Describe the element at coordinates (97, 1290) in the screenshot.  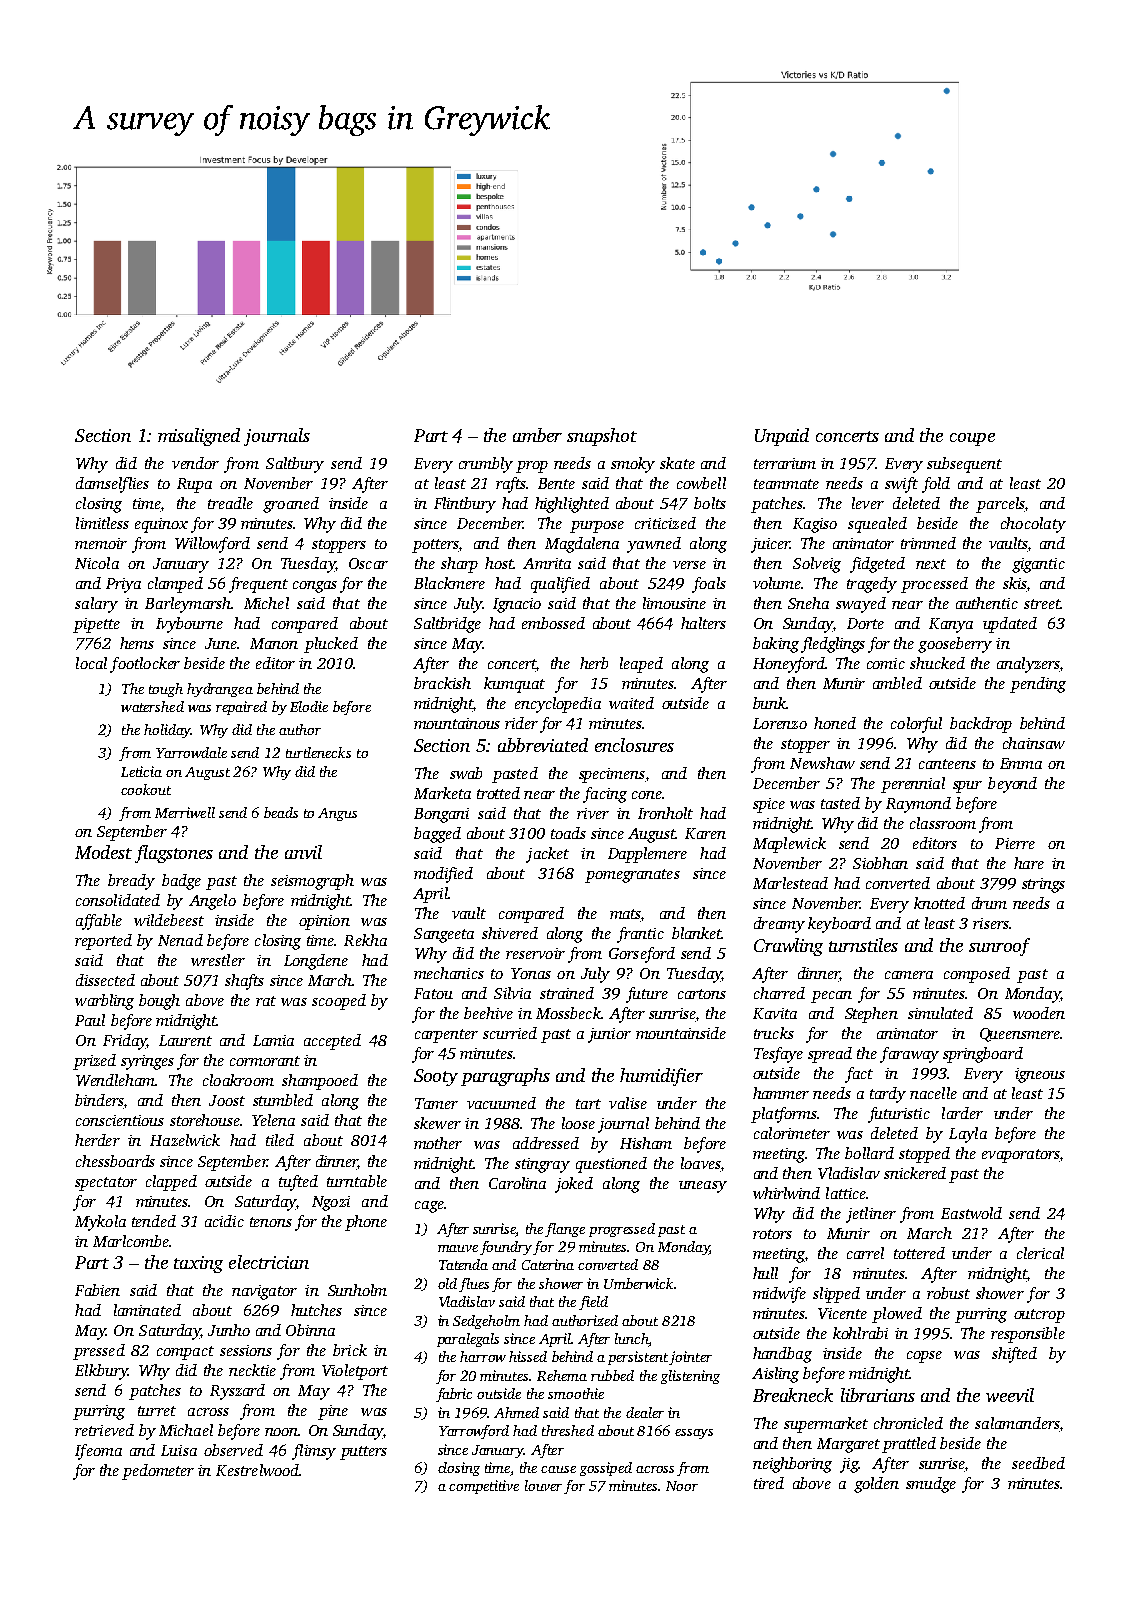
I see `Fabien` at that location.
